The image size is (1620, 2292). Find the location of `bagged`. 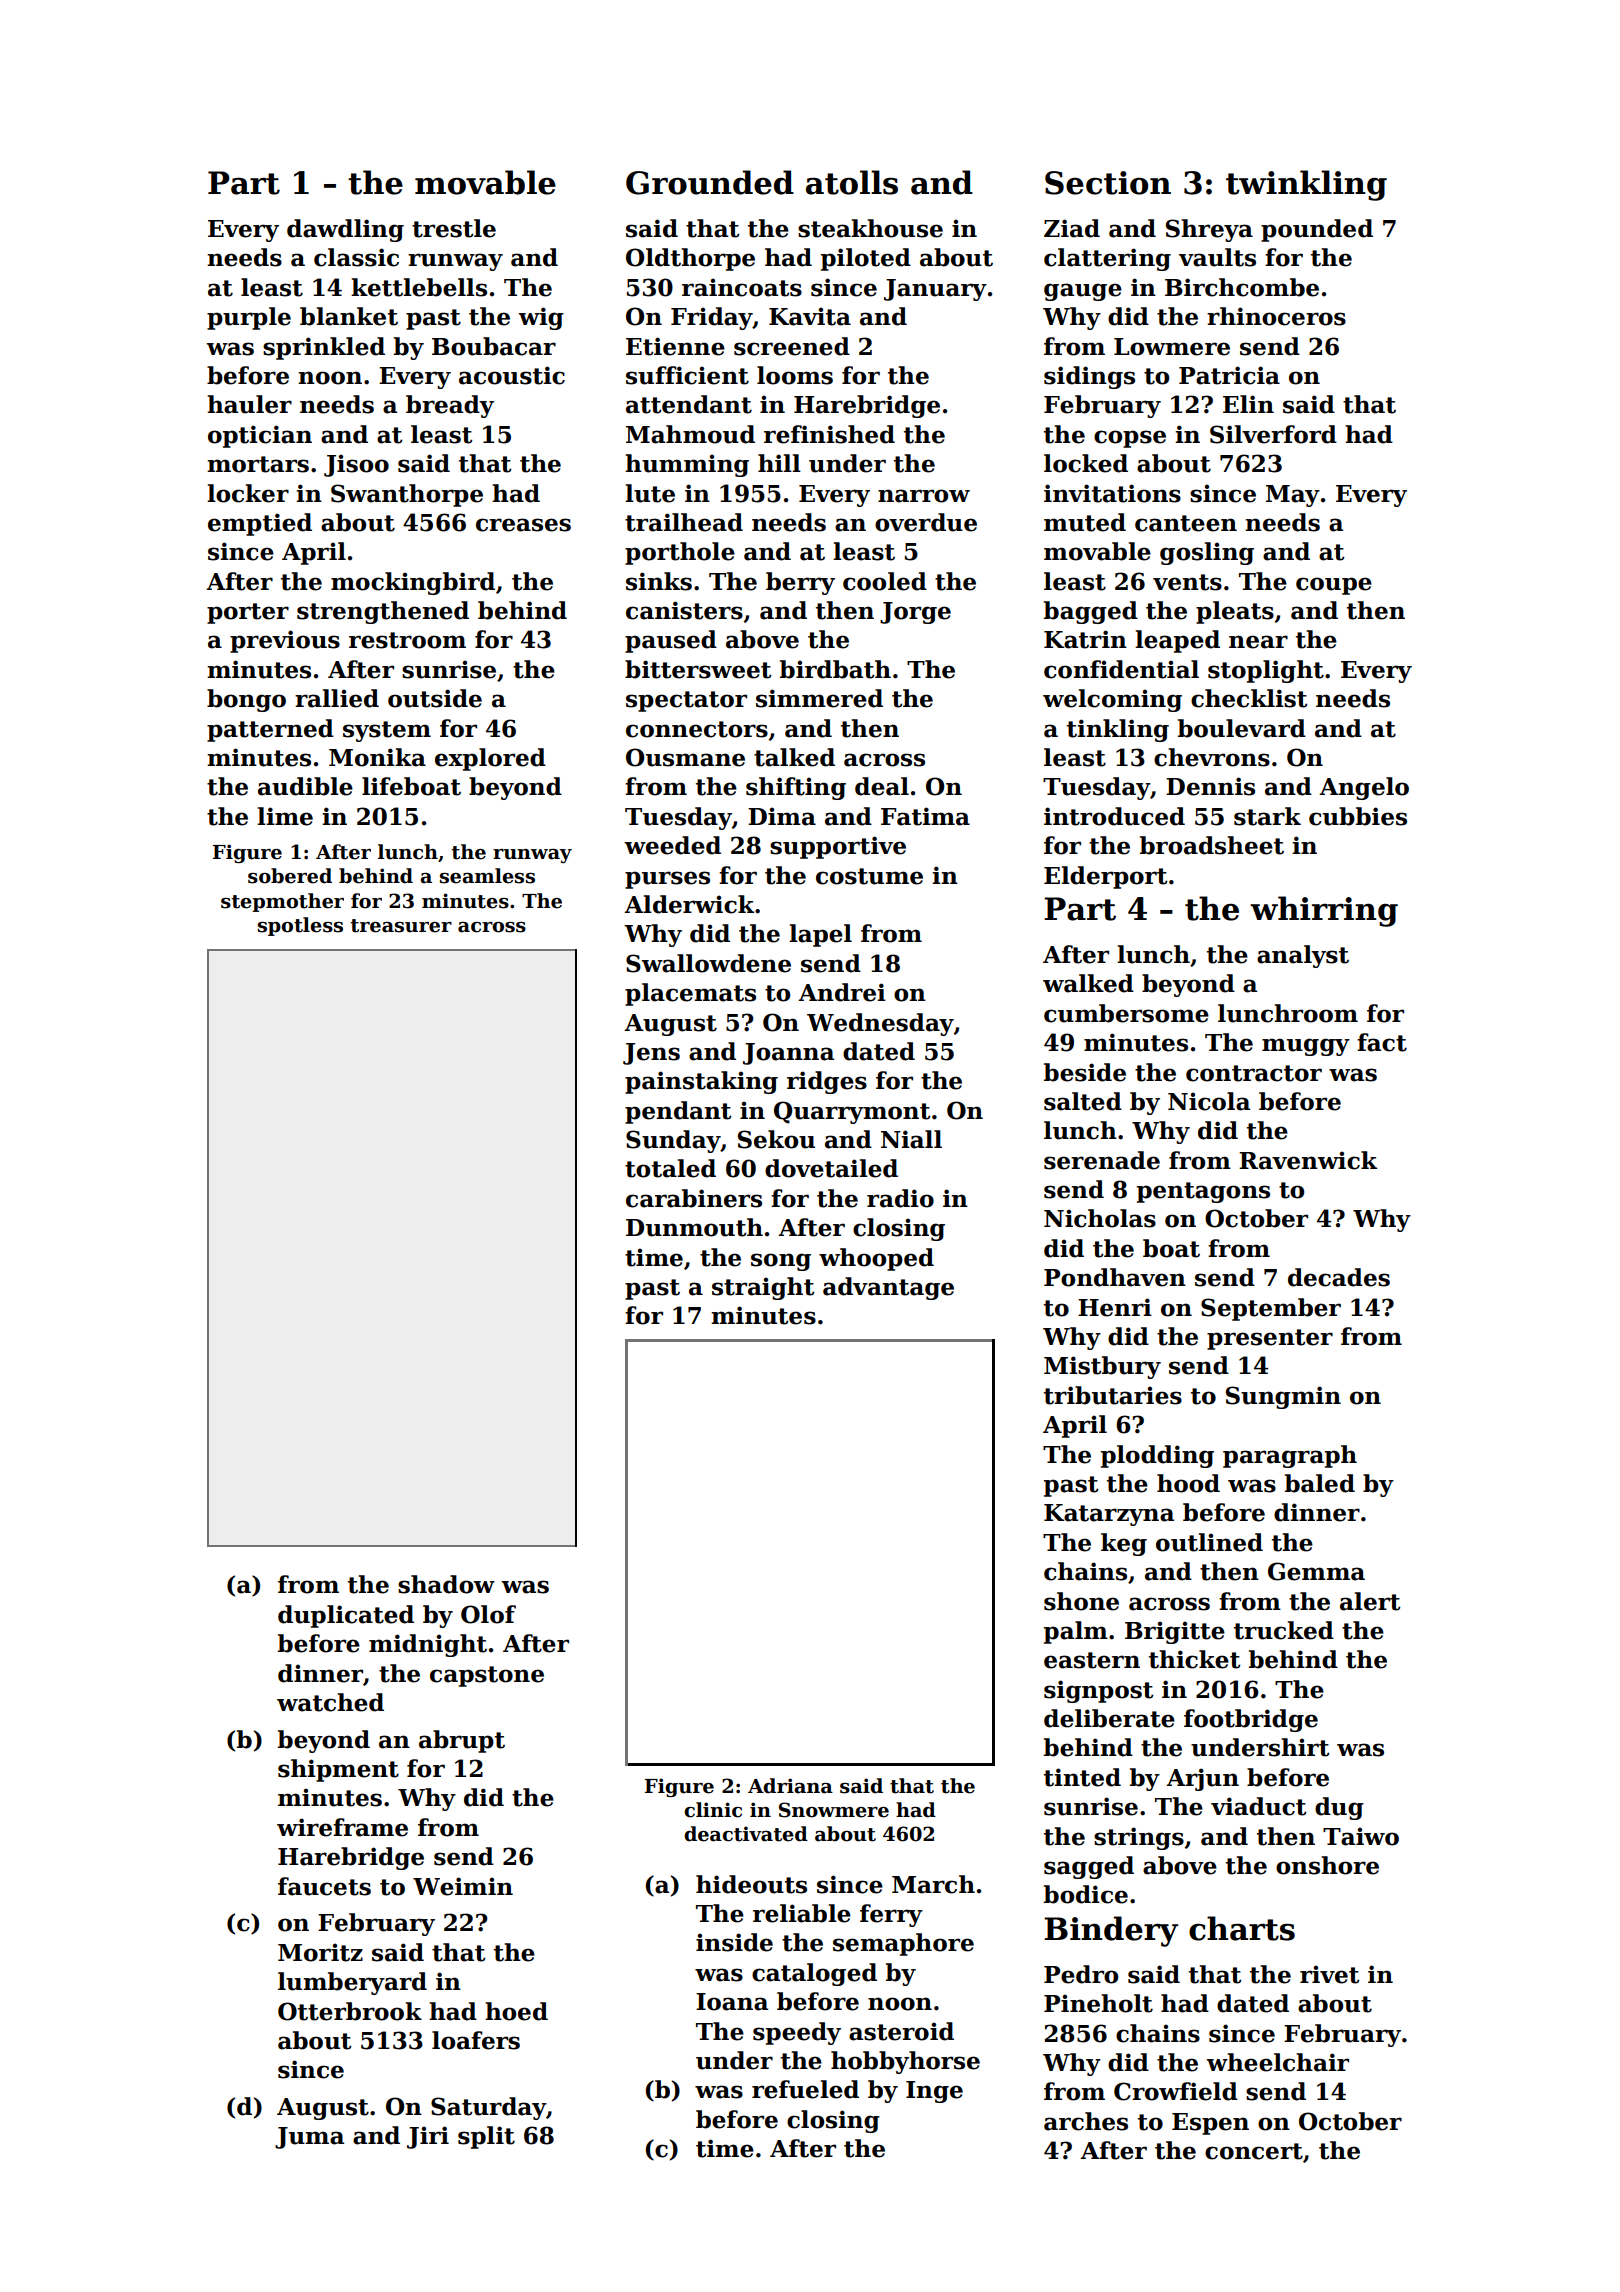

bagged is located at coordinates (1091, 612).
